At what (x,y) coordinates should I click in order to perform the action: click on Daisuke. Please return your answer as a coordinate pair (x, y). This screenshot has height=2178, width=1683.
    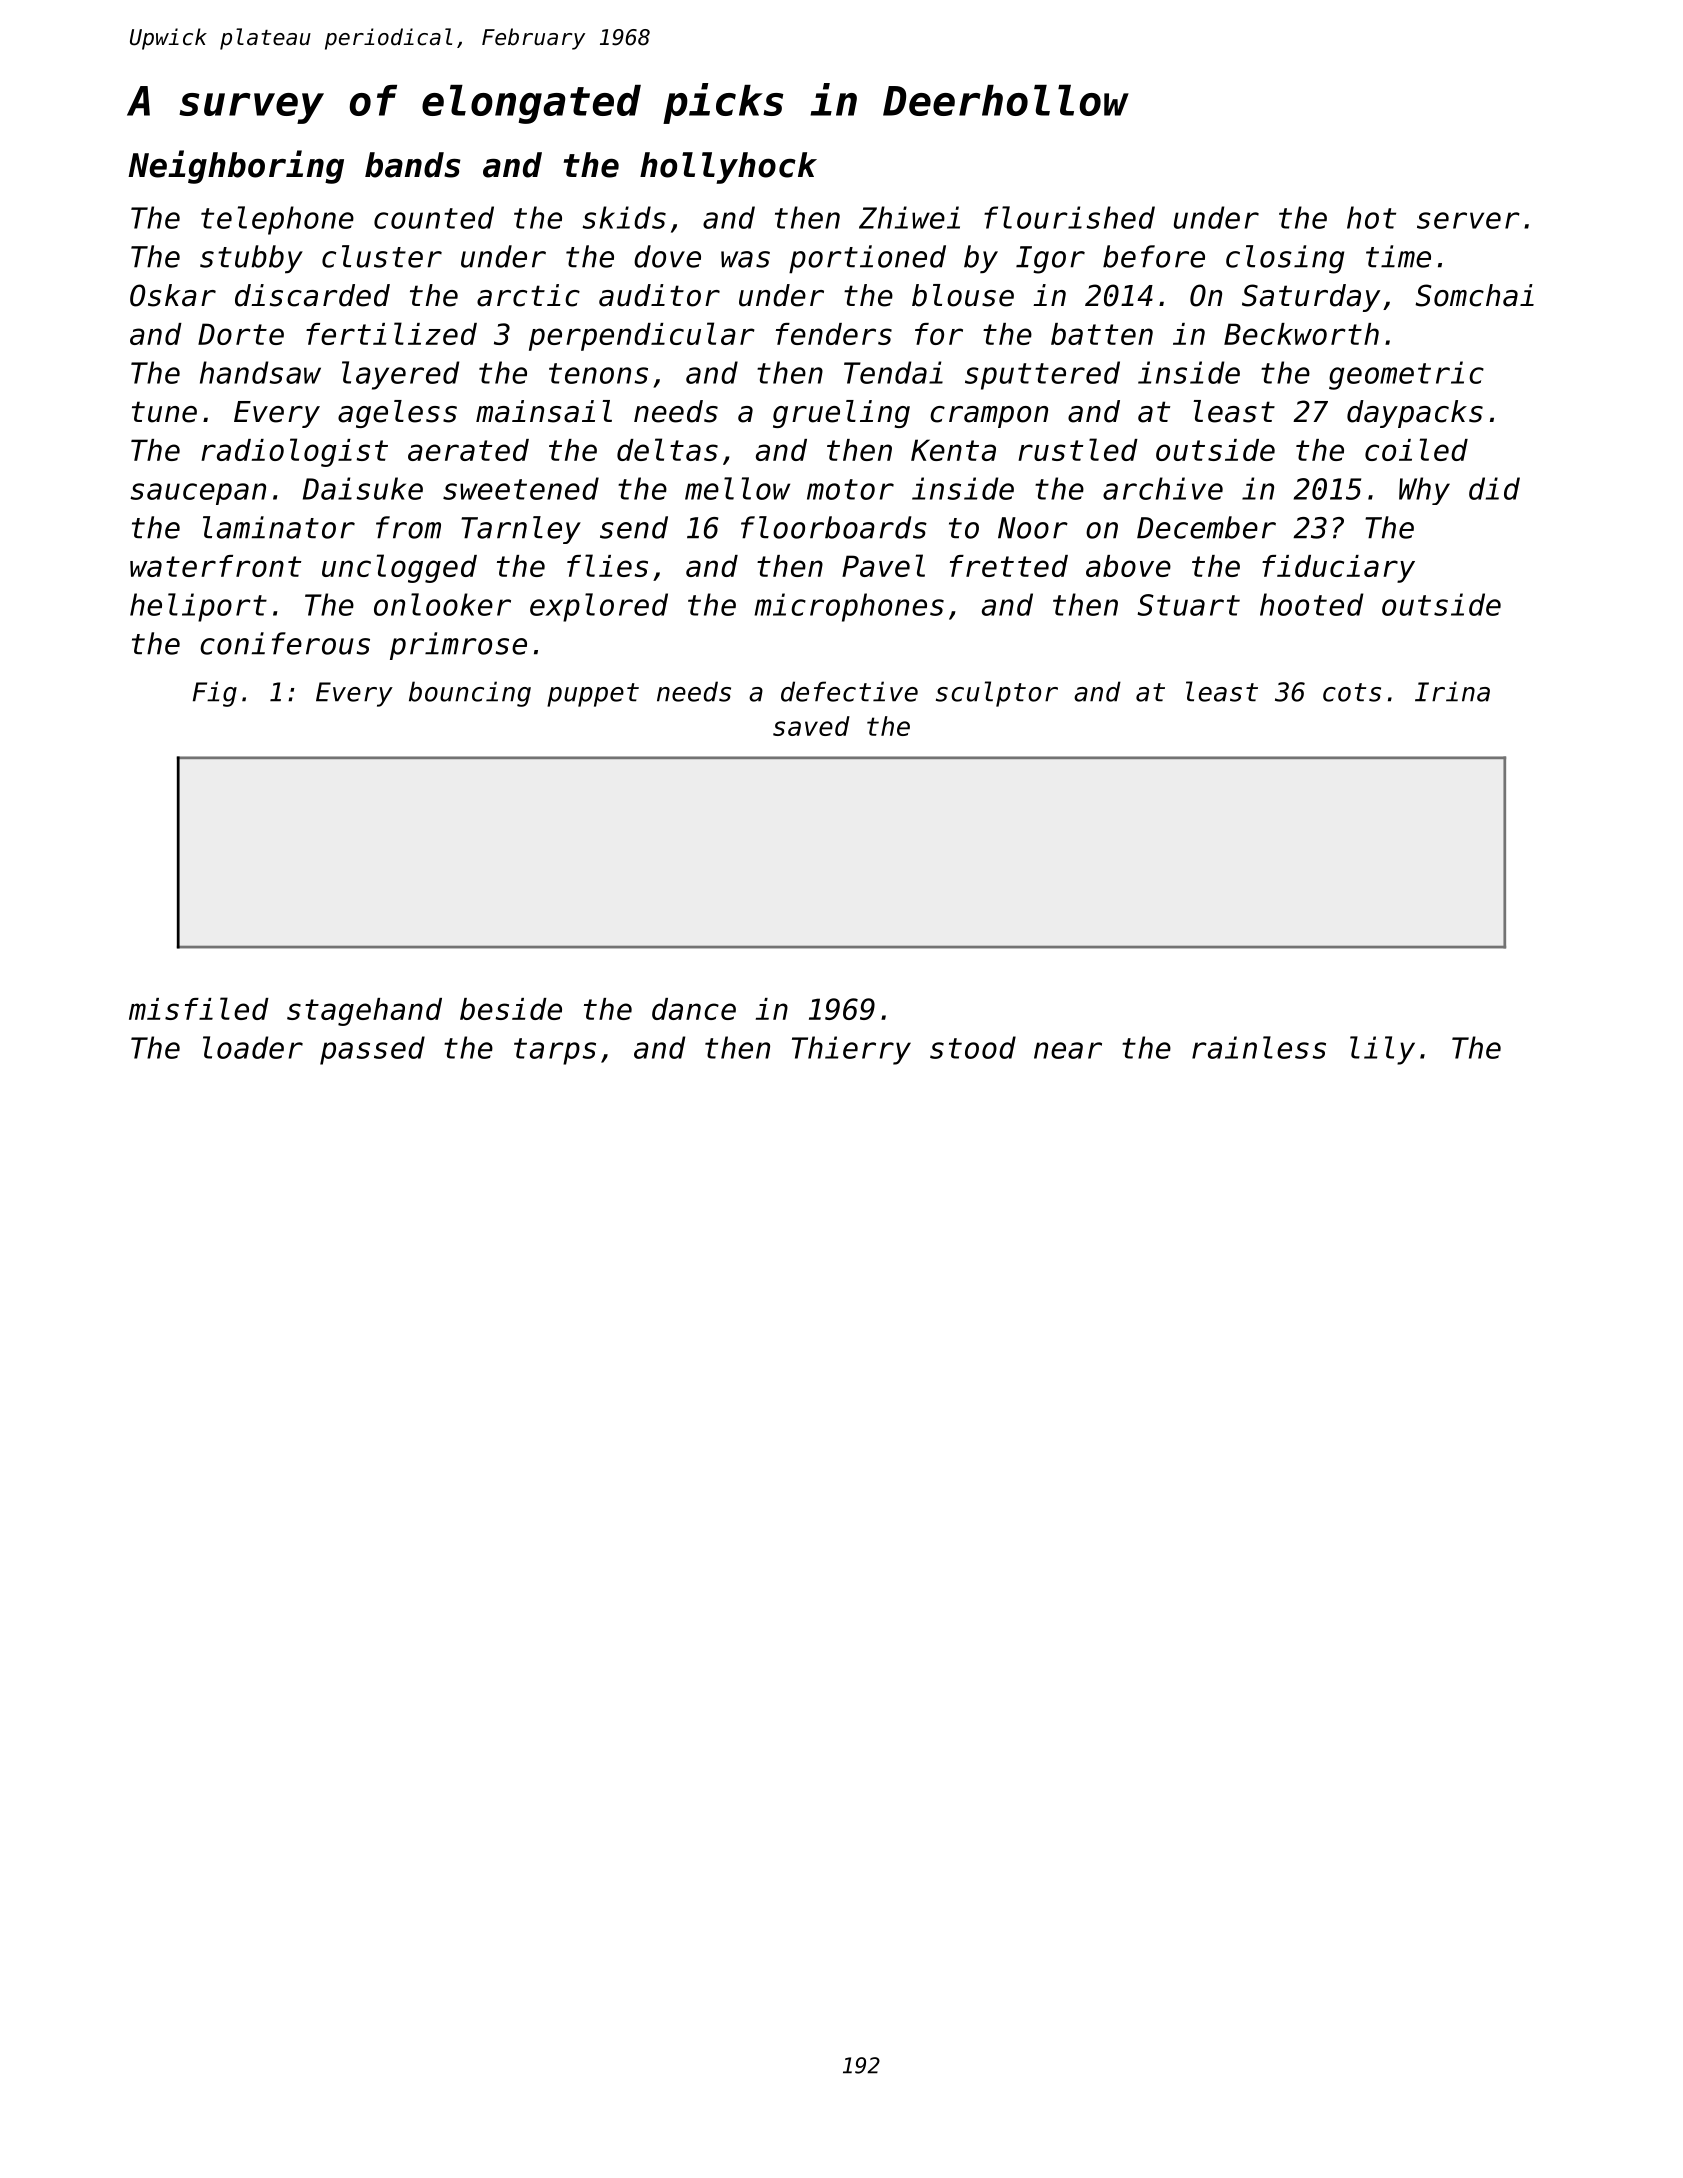
    Looking at the image, I should click on (363, 488).
